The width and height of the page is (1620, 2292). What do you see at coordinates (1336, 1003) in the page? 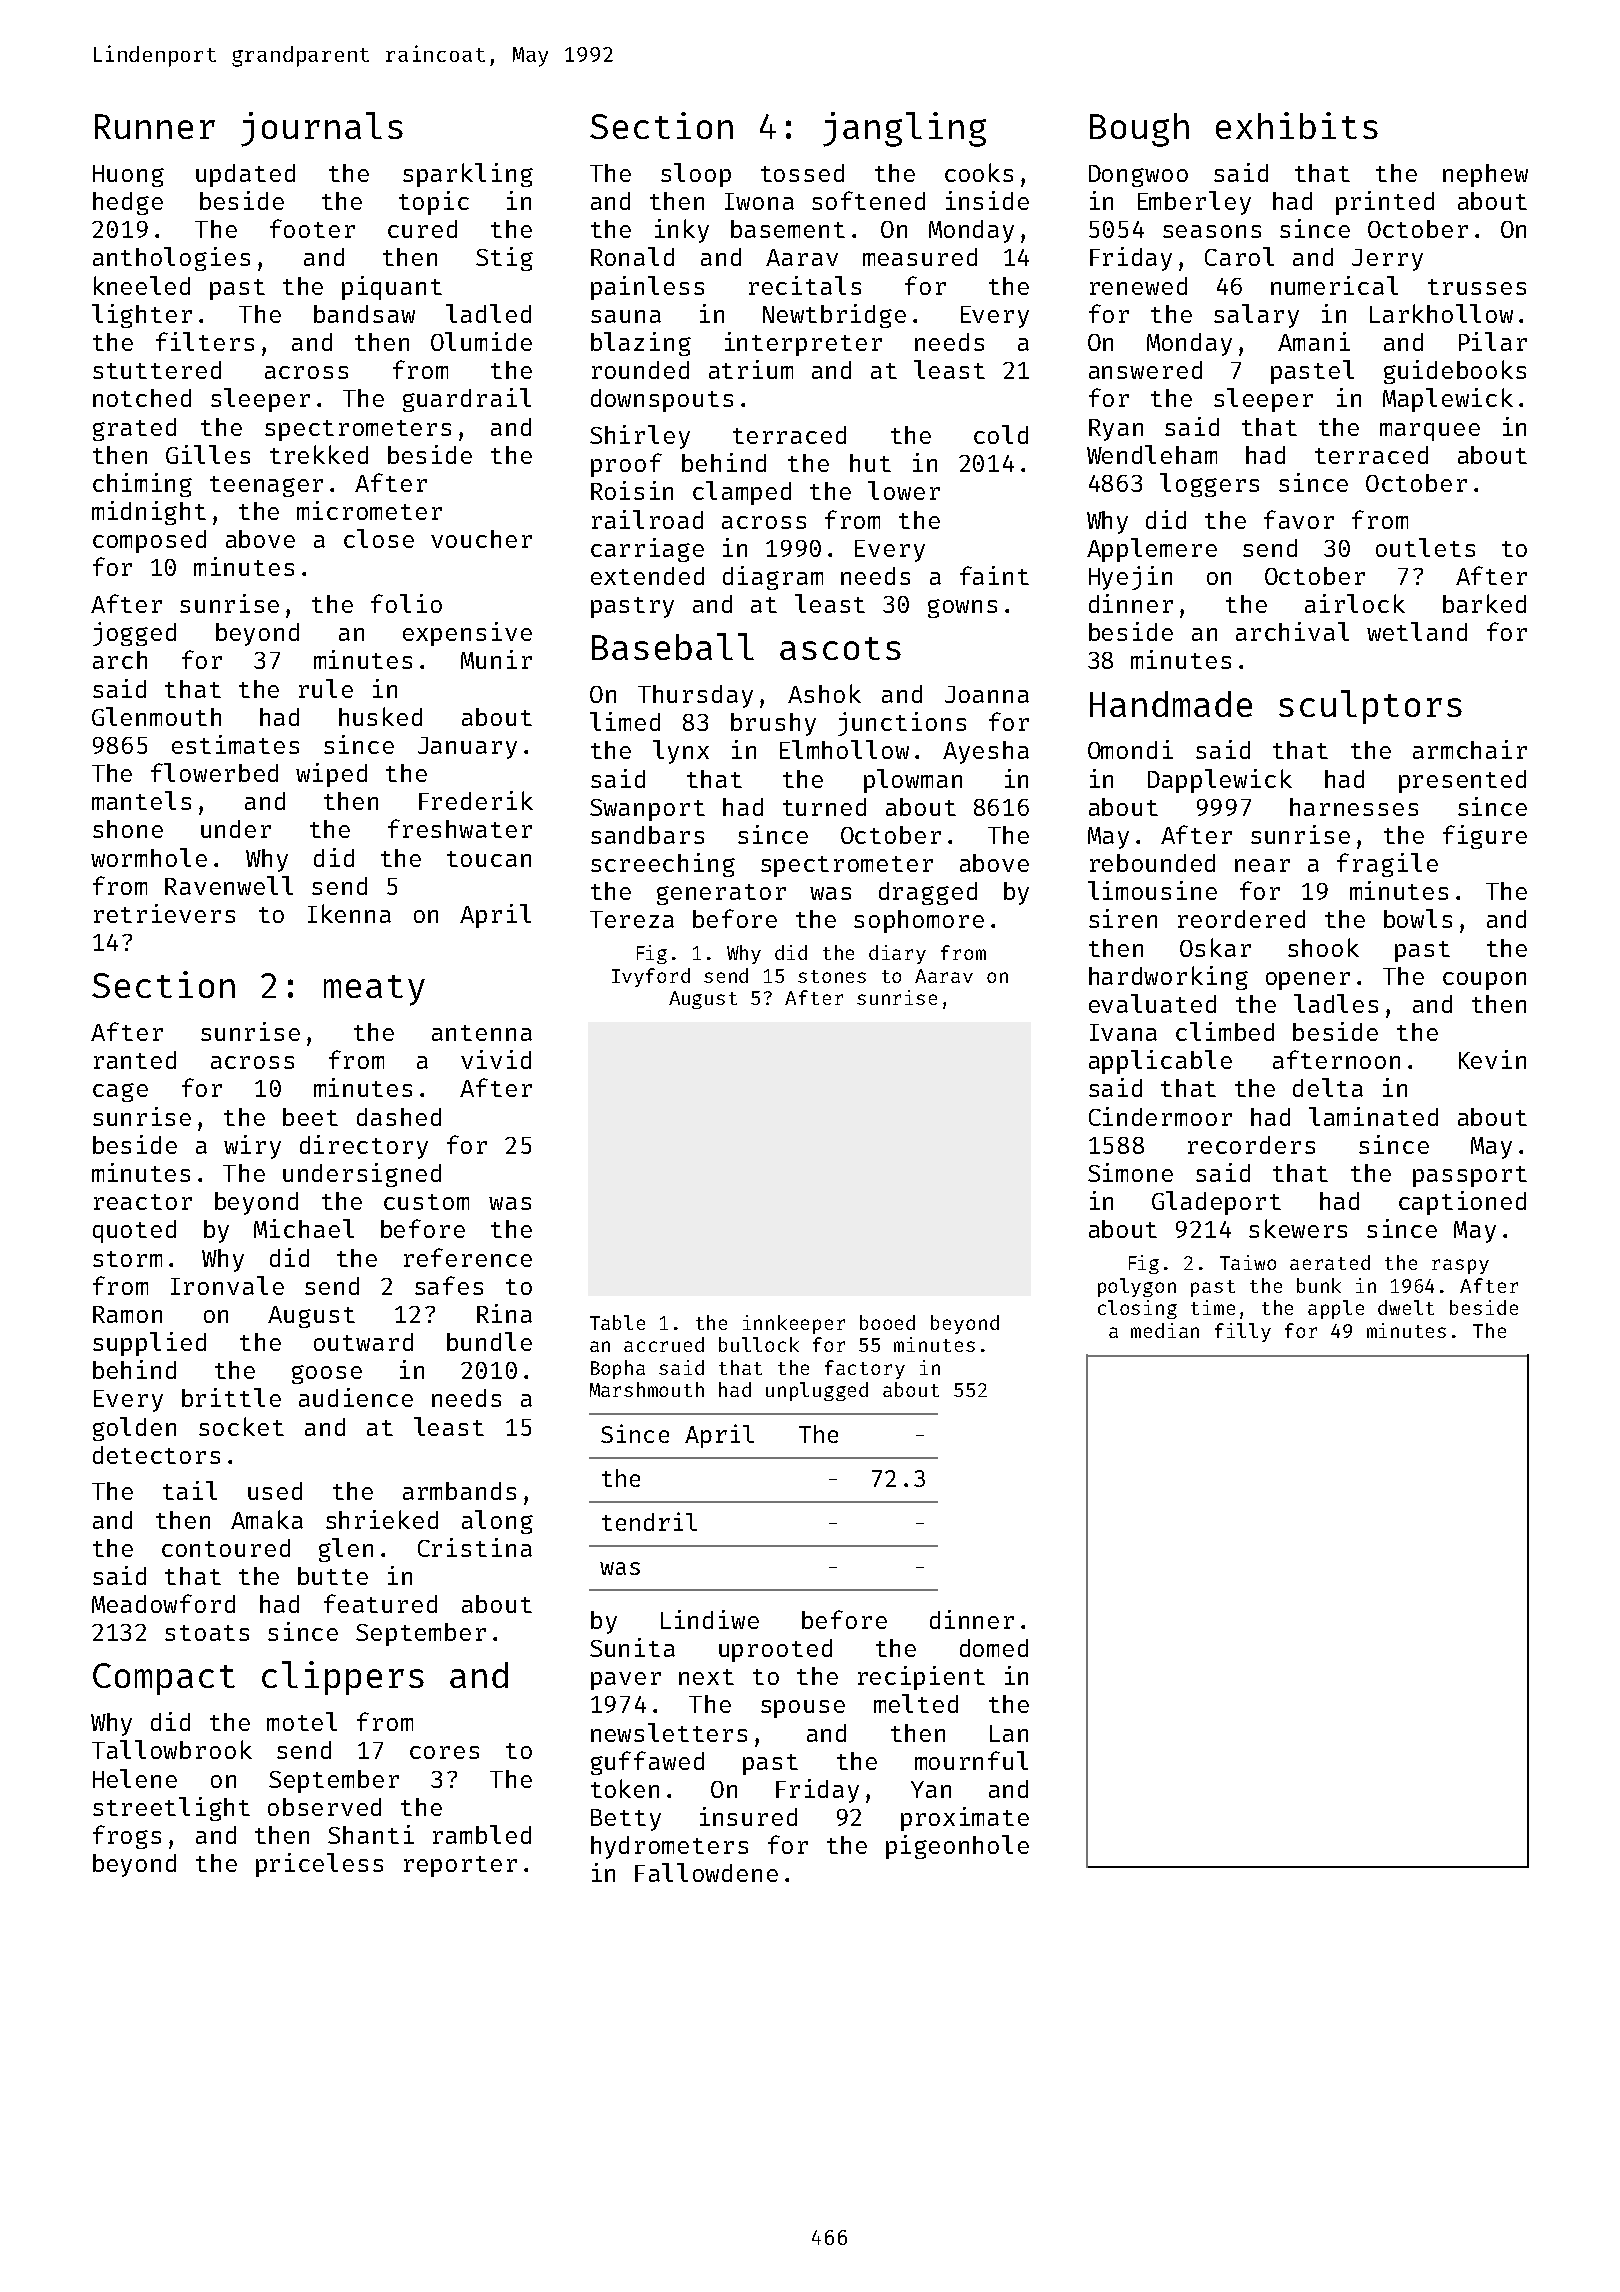
I see `ladles` at bounding box center [1336, 1003].
